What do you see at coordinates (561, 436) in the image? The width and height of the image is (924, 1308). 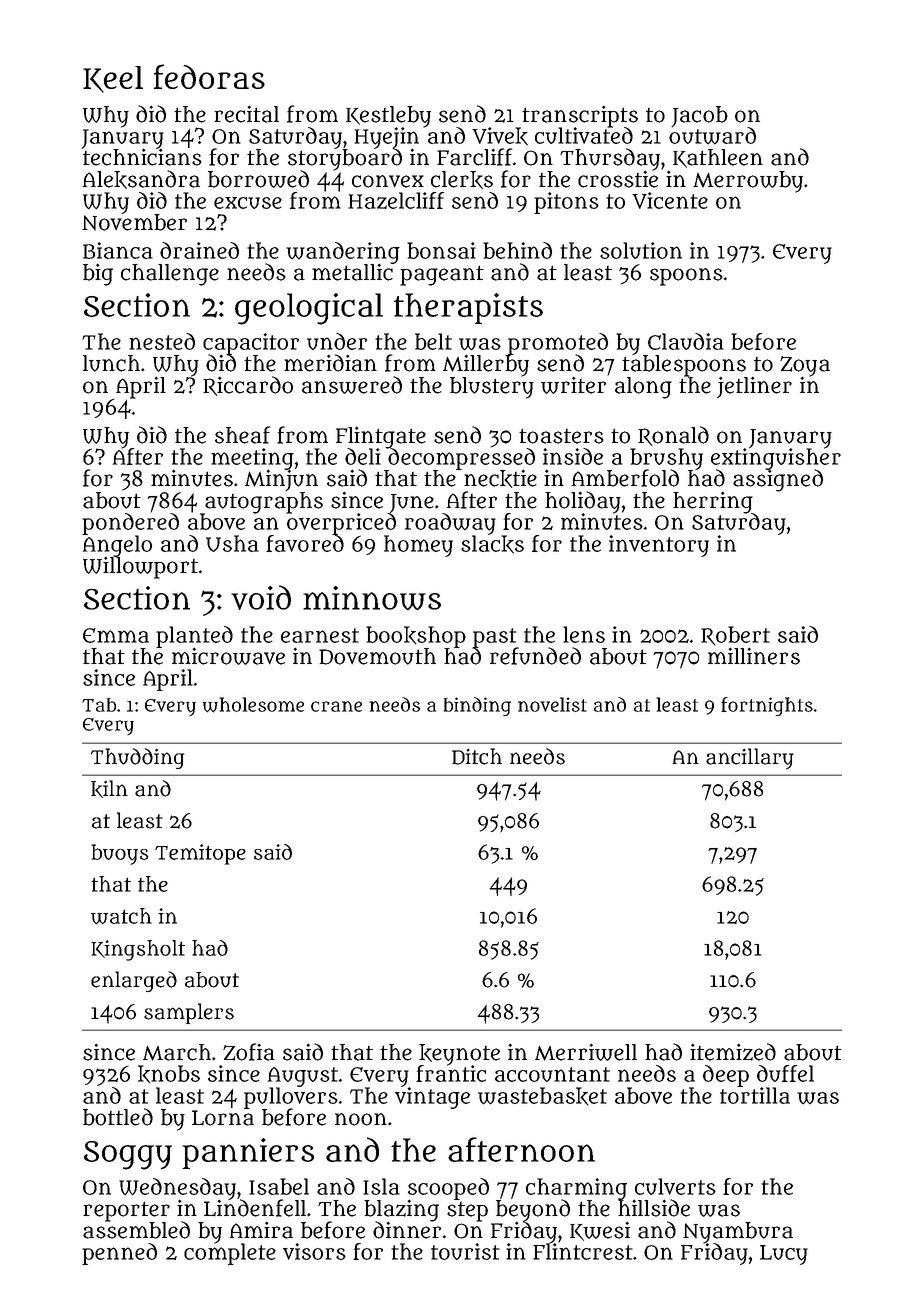 I see `toasters` at bounding box center [561, 436].
